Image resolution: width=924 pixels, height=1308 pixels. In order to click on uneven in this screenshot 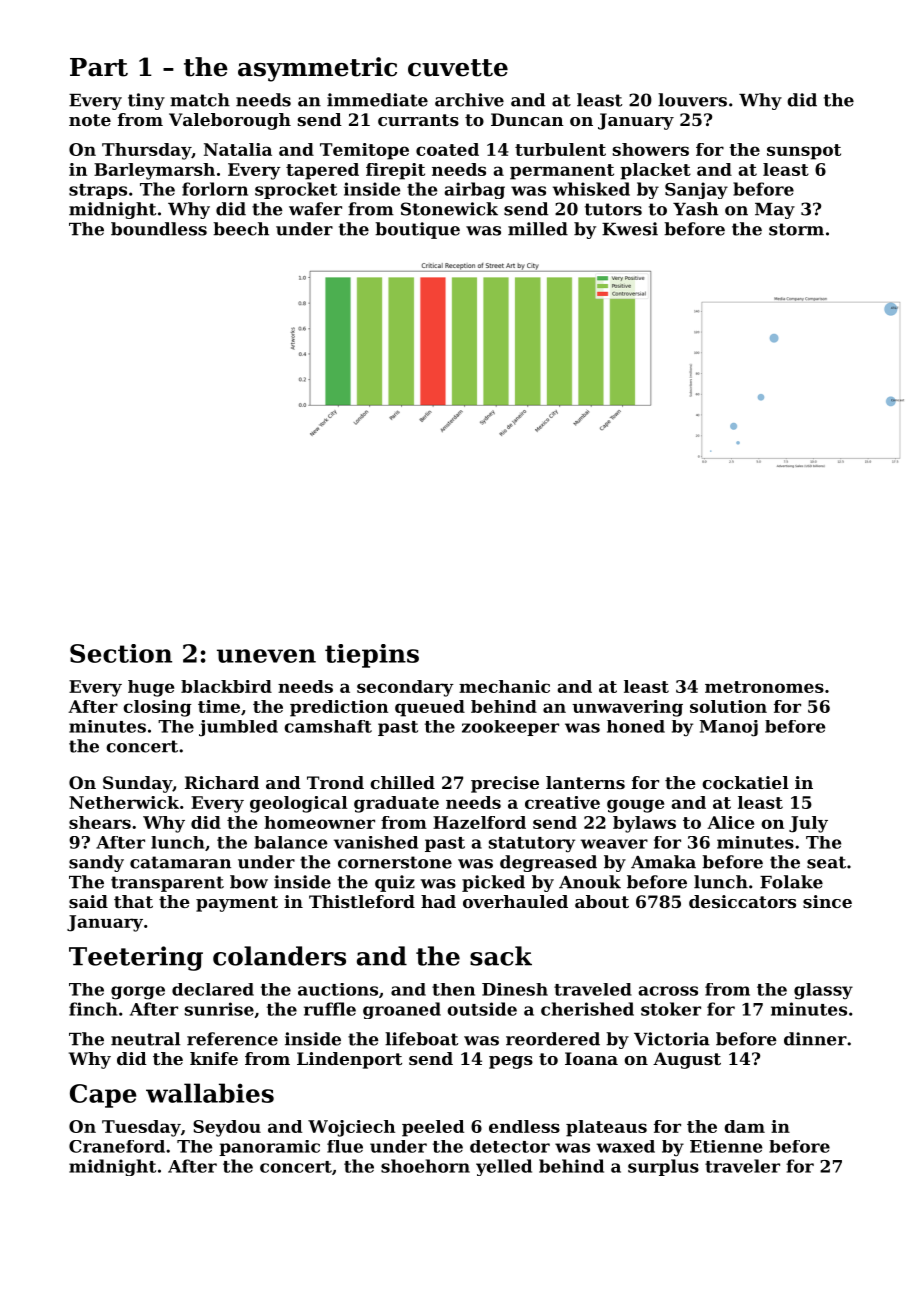, I will do `click(266, 656)`.
